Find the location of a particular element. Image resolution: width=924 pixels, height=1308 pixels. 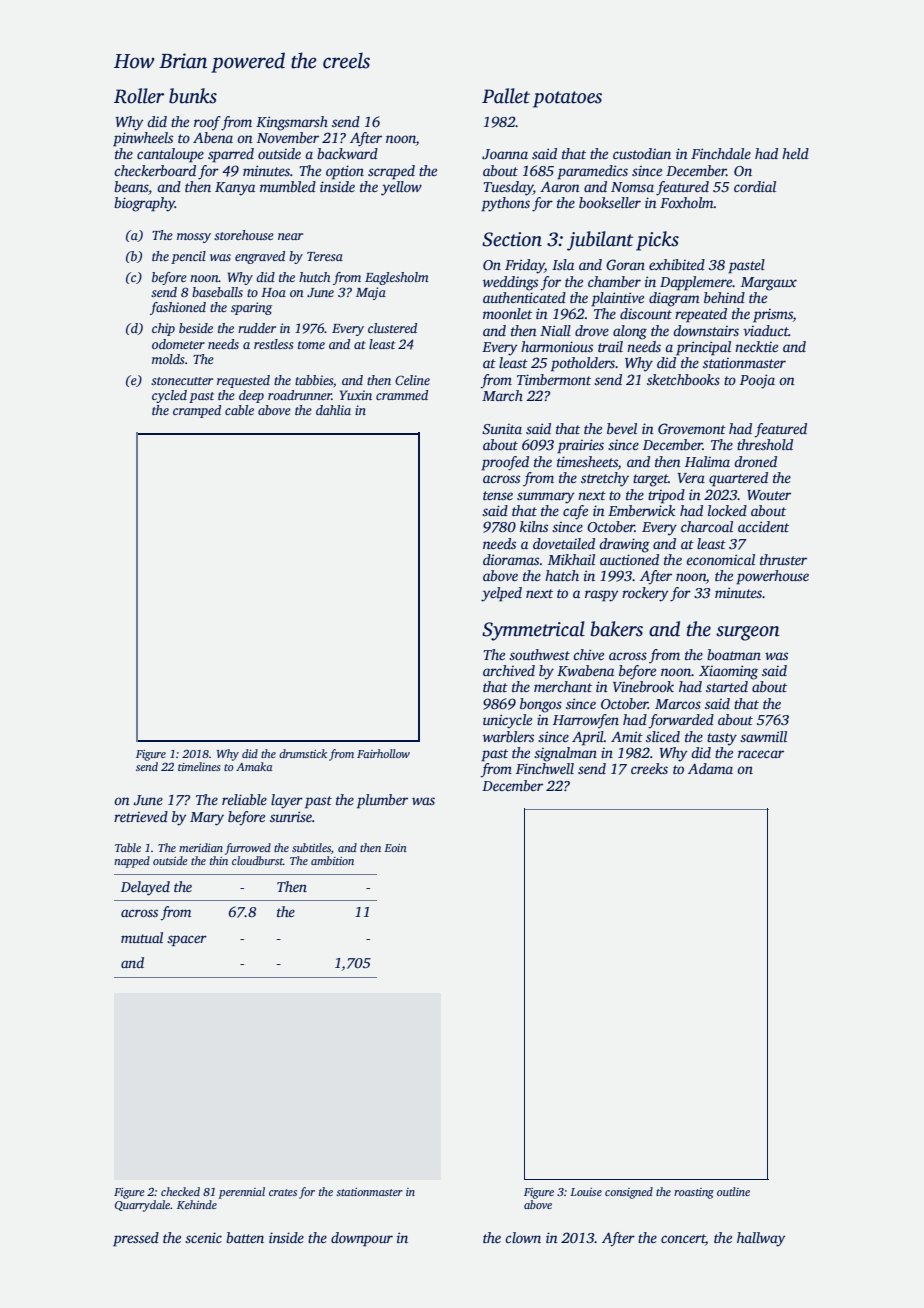

dioramas is located at coordinates (511, 559).
